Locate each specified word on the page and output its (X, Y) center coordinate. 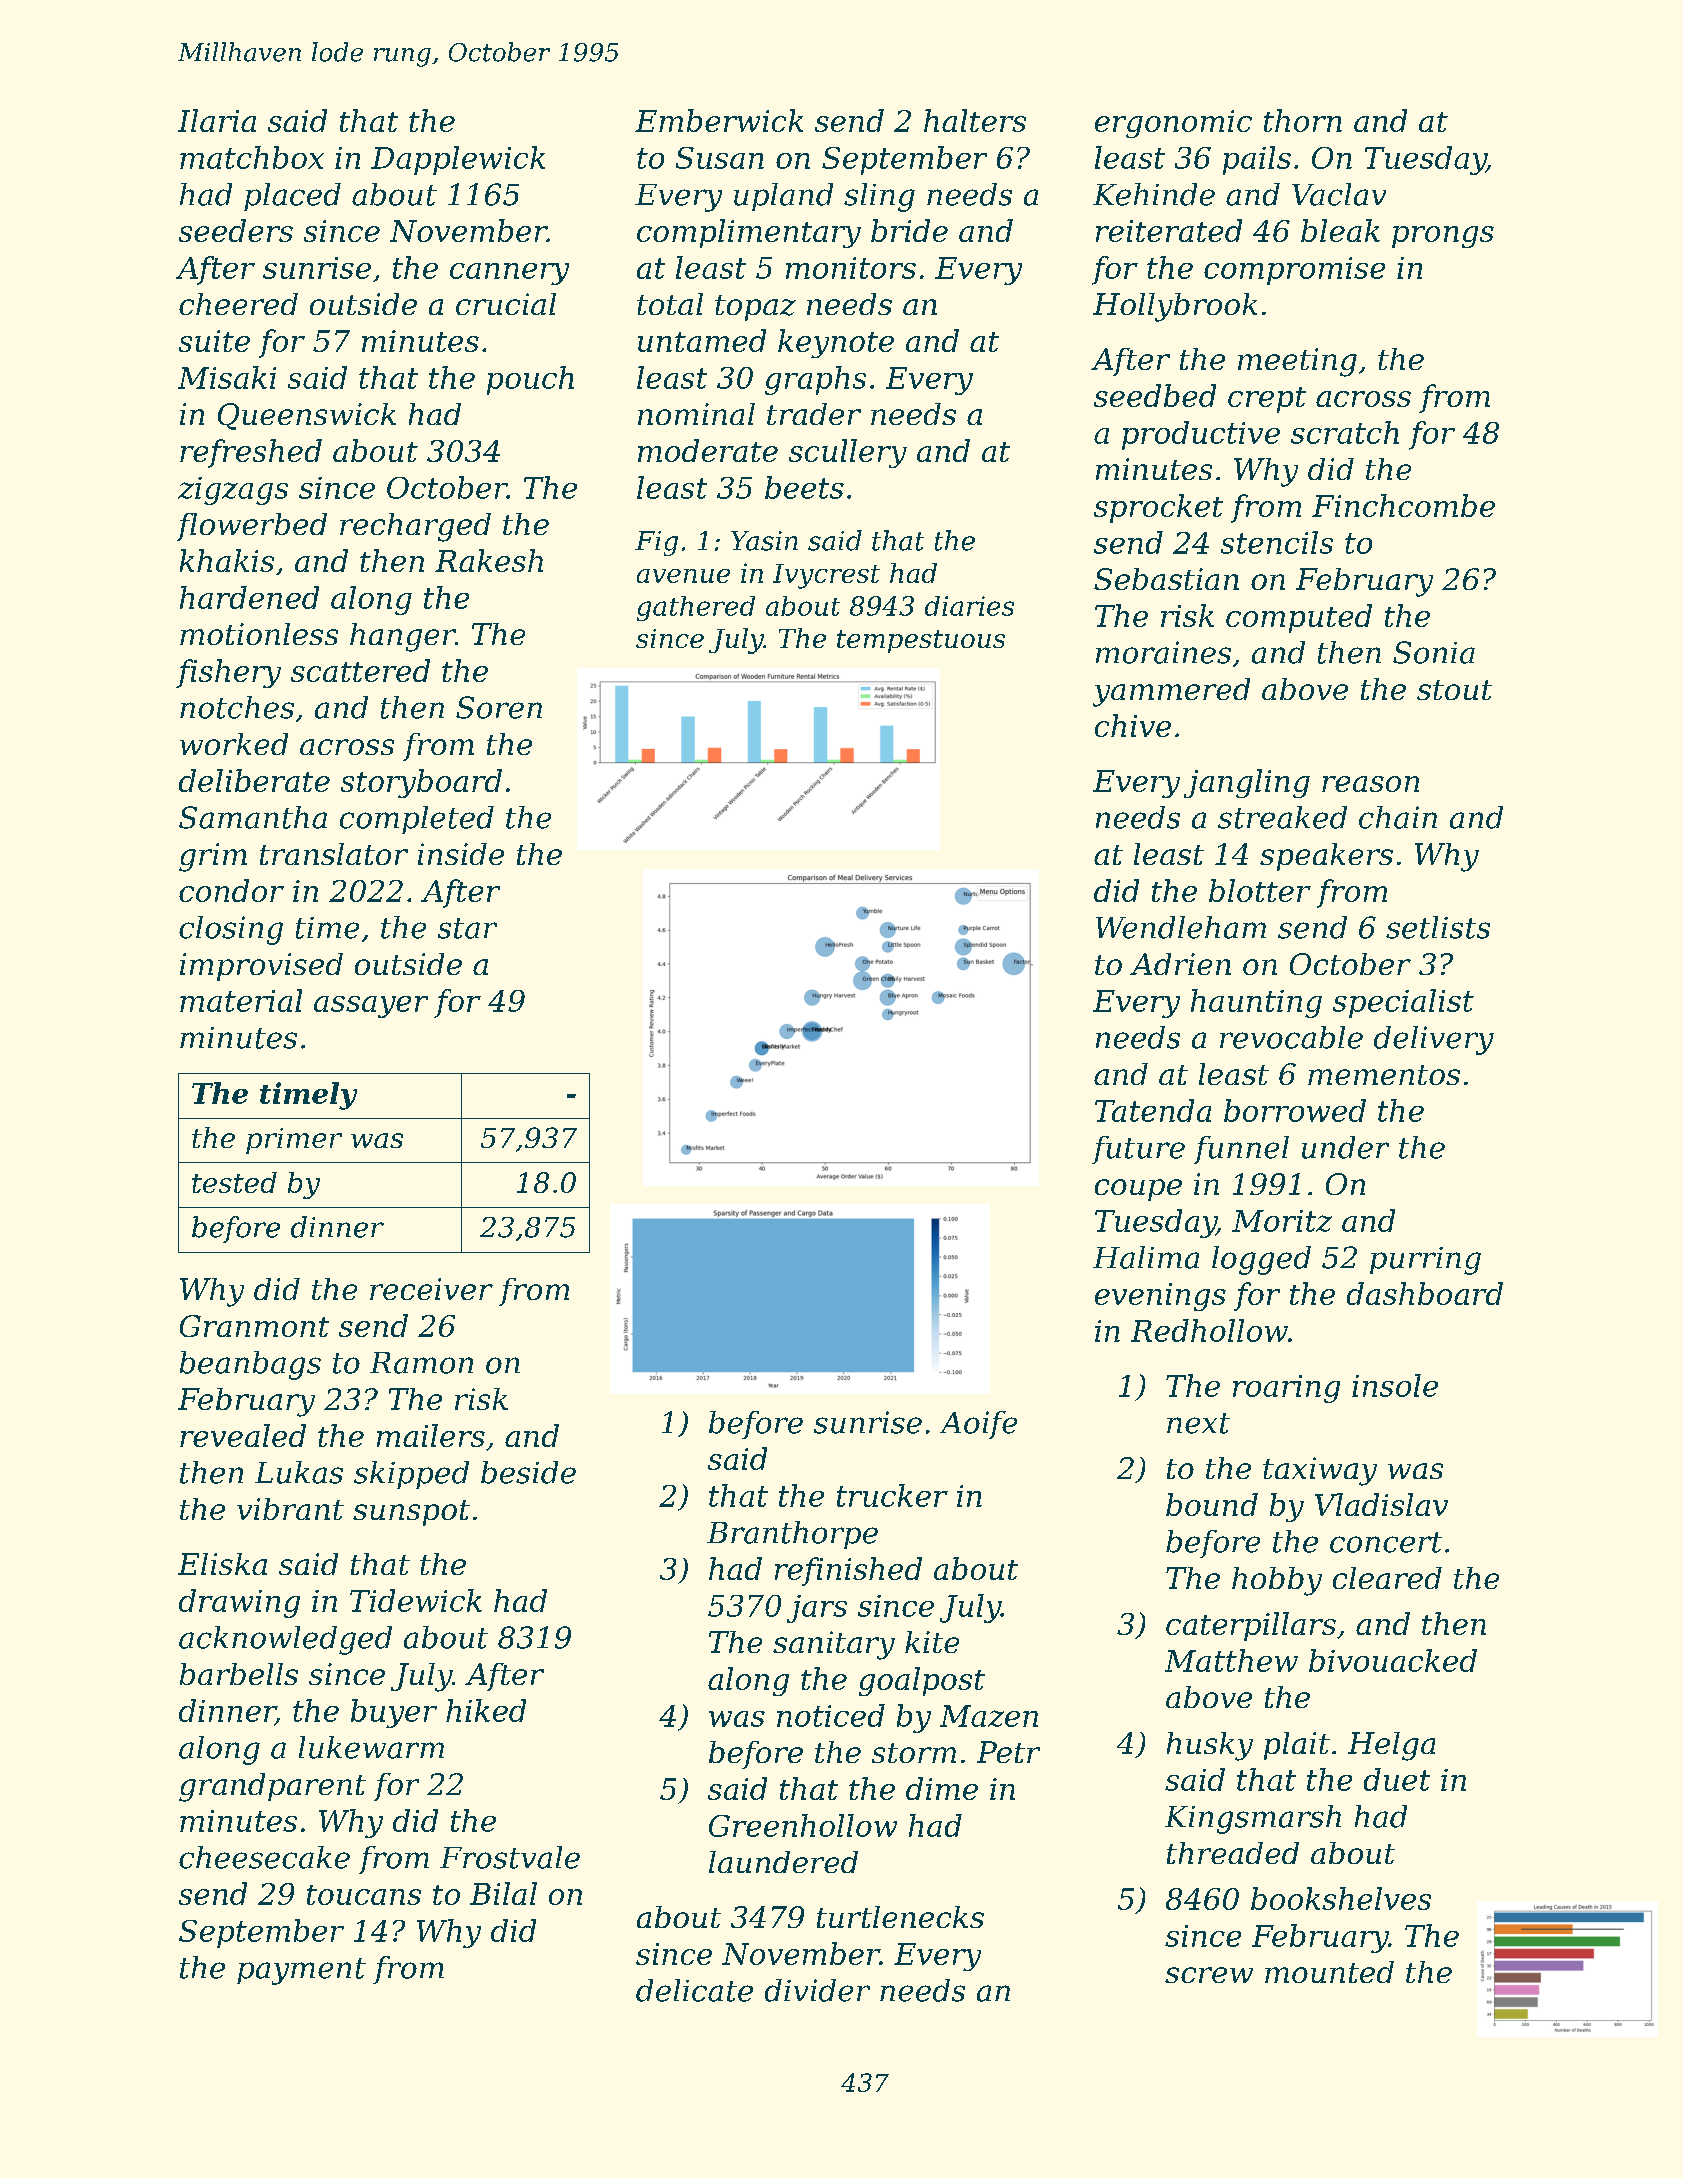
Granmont (254, 1326)
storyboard (421, 783)
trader (814, 414)
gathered (696, 608)
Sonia (1434, 652)
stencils (1277, 542)
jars (817, 1609)
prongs (1443, 237)
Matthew (1231, 1660)
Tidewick (416, 1600)
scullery (848, 453)
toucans (364, 1895)
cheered (238, 304)
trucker (892, 1495)
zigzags (233, 491)
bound (1212, 1504)
